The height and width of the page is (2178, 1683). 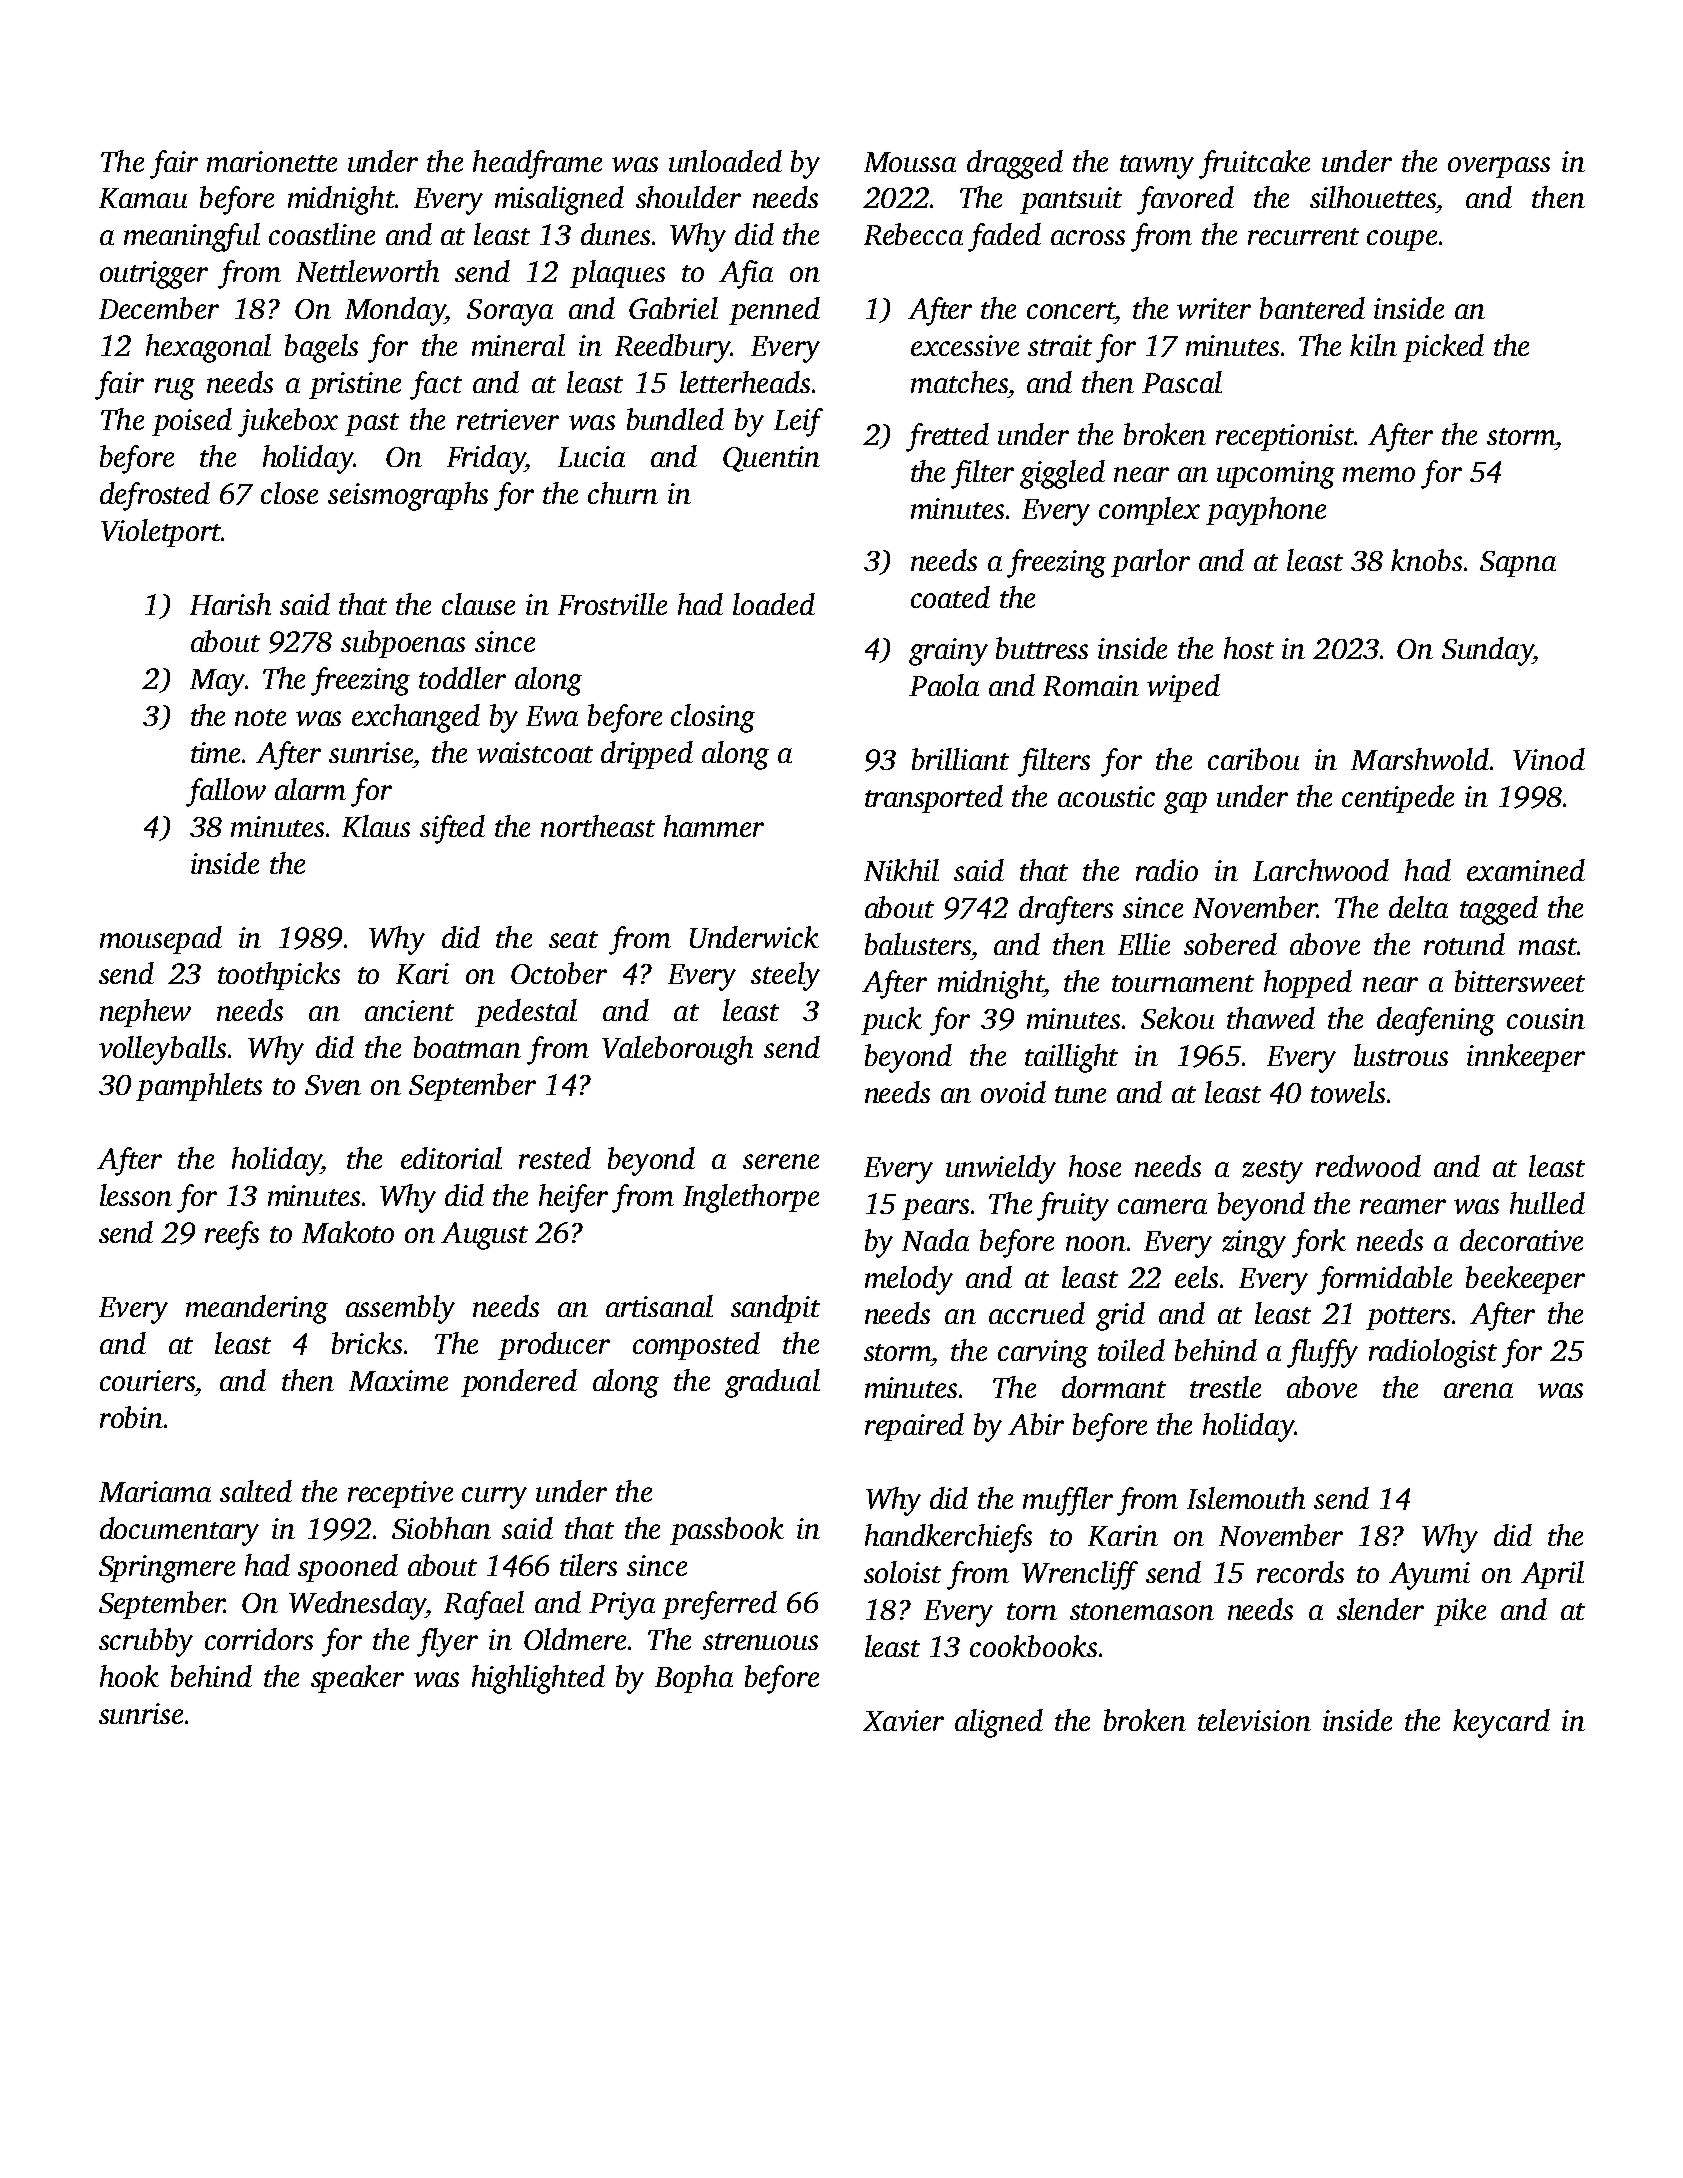 What do you see at coordinates (478, 604) in the page?
I see `clause` at bounding box center [478, 604].
